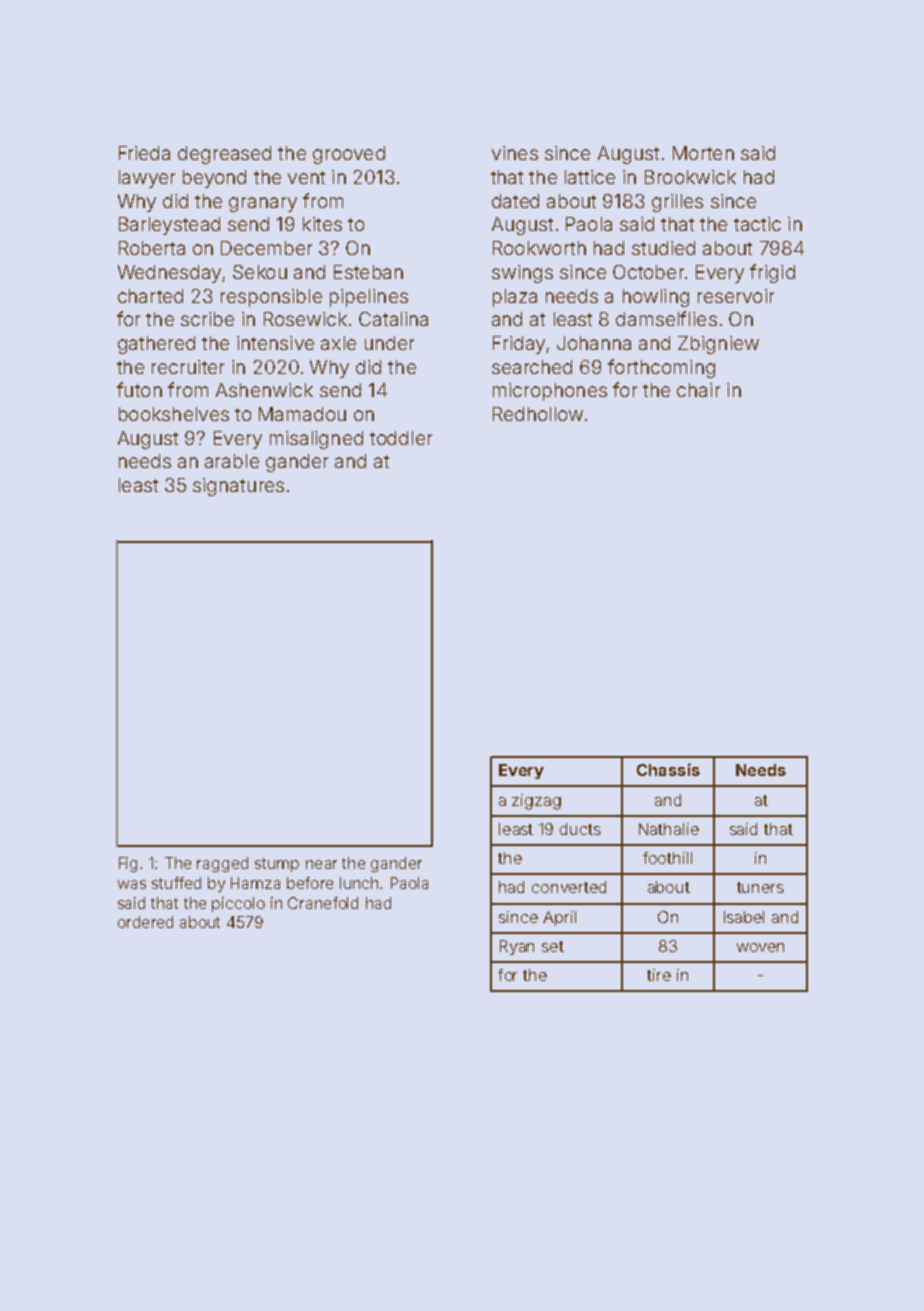  I want to click on Fig, so click(128, 864).
